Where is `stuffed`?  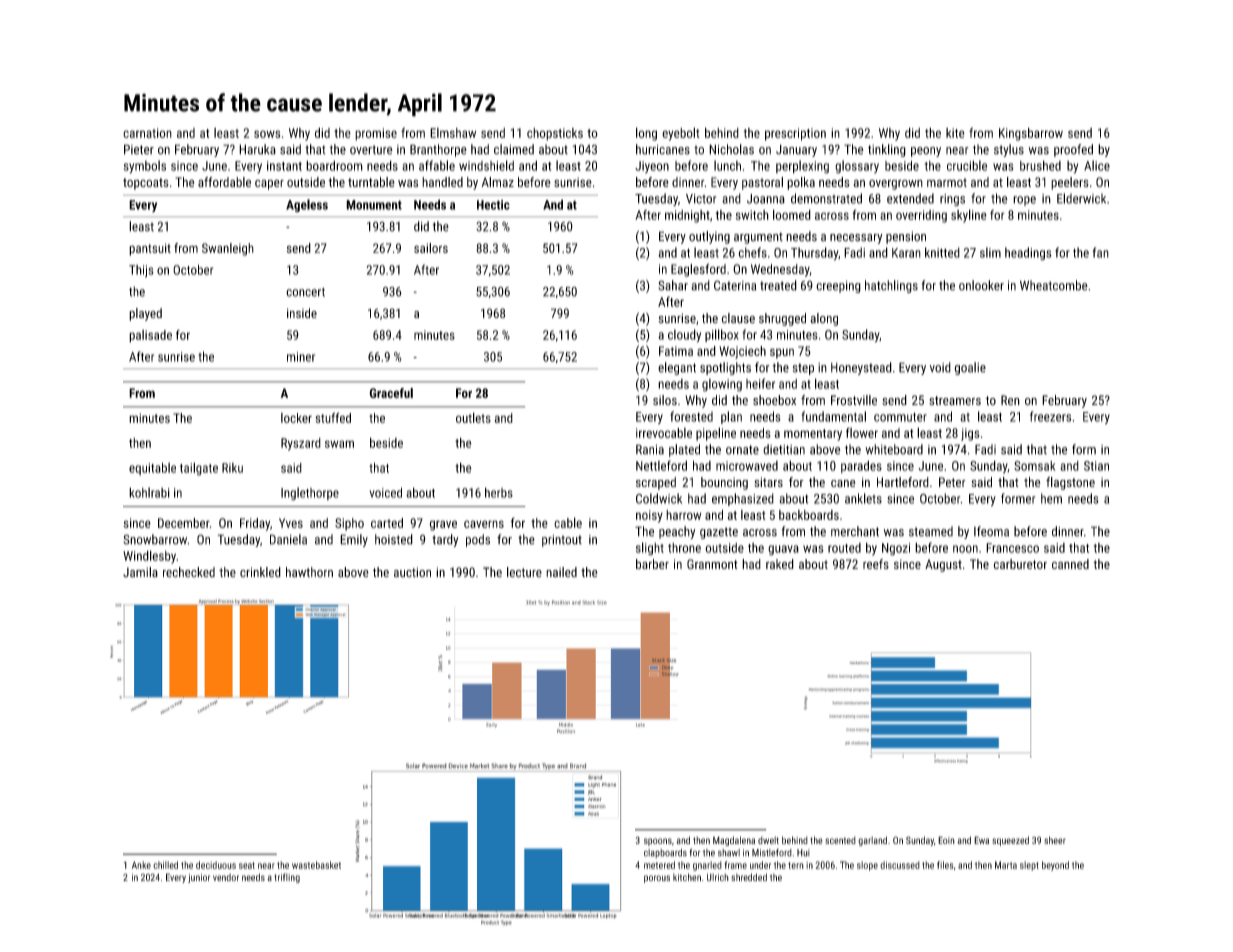 stuffed is located at coordinates (333, 417).
